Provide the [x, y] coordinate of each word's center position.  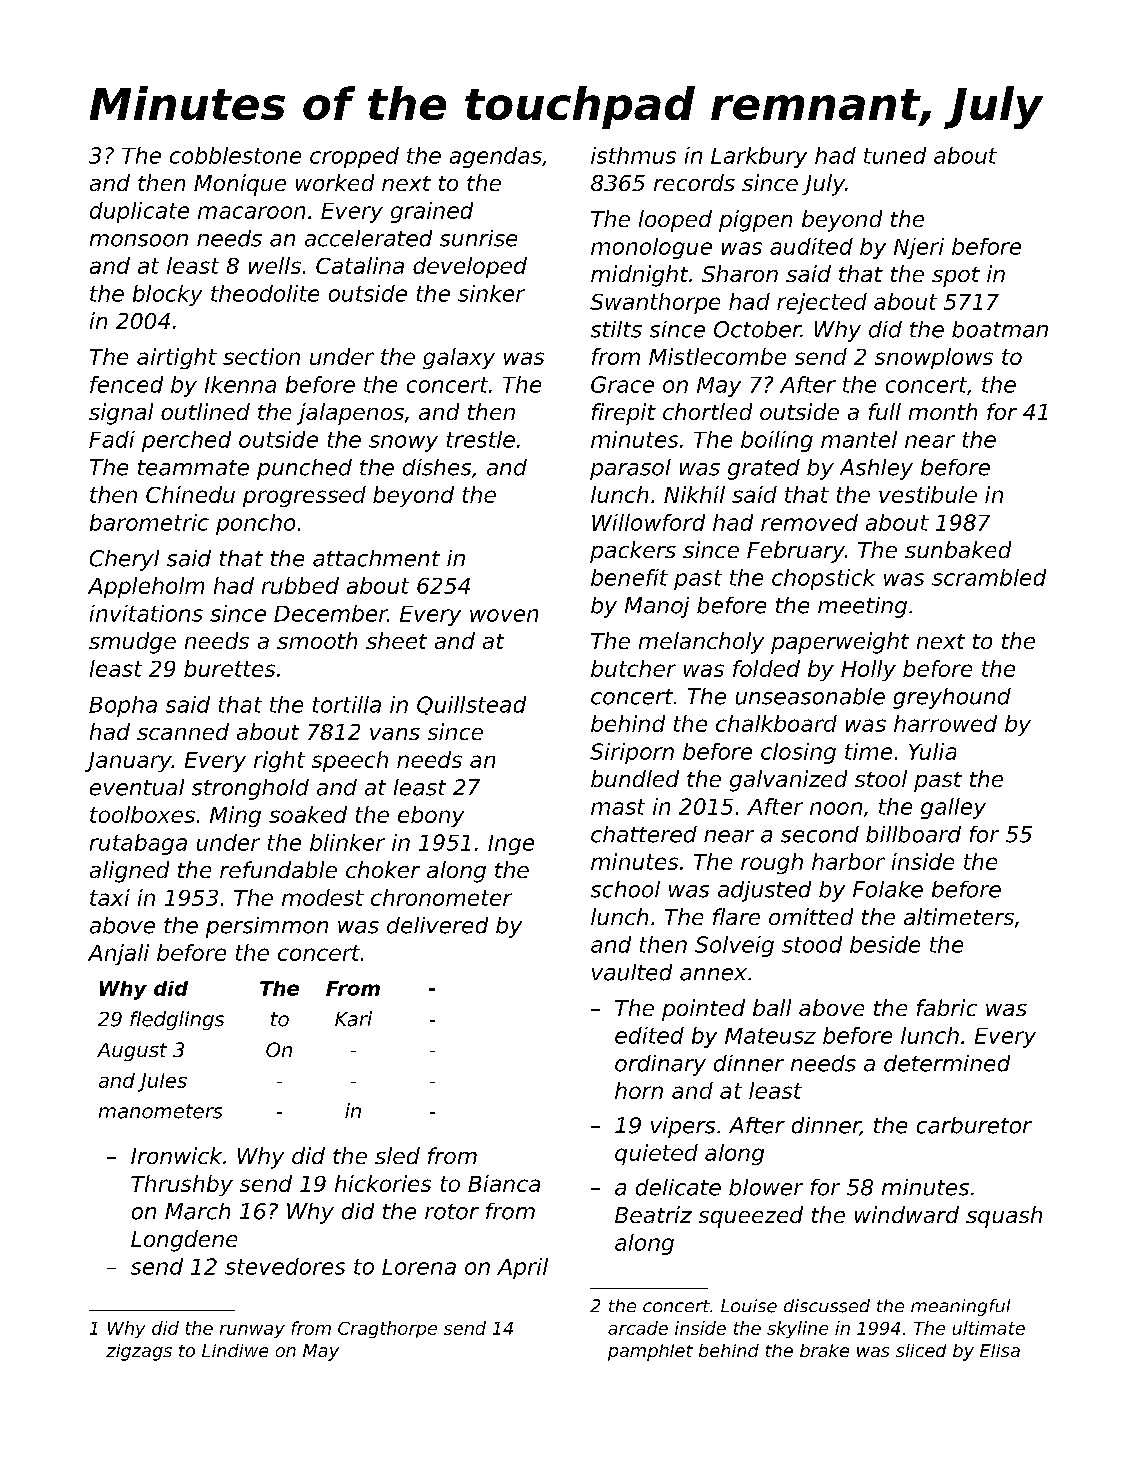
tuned [895, 155]
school [625, 889]
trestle [481, 439]
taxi [110, 897]
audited [811, 246]
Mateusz [770, 1036]
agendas [496, 157]
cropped [354, 157]
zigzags [139, 1352]
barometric [149, 522]
